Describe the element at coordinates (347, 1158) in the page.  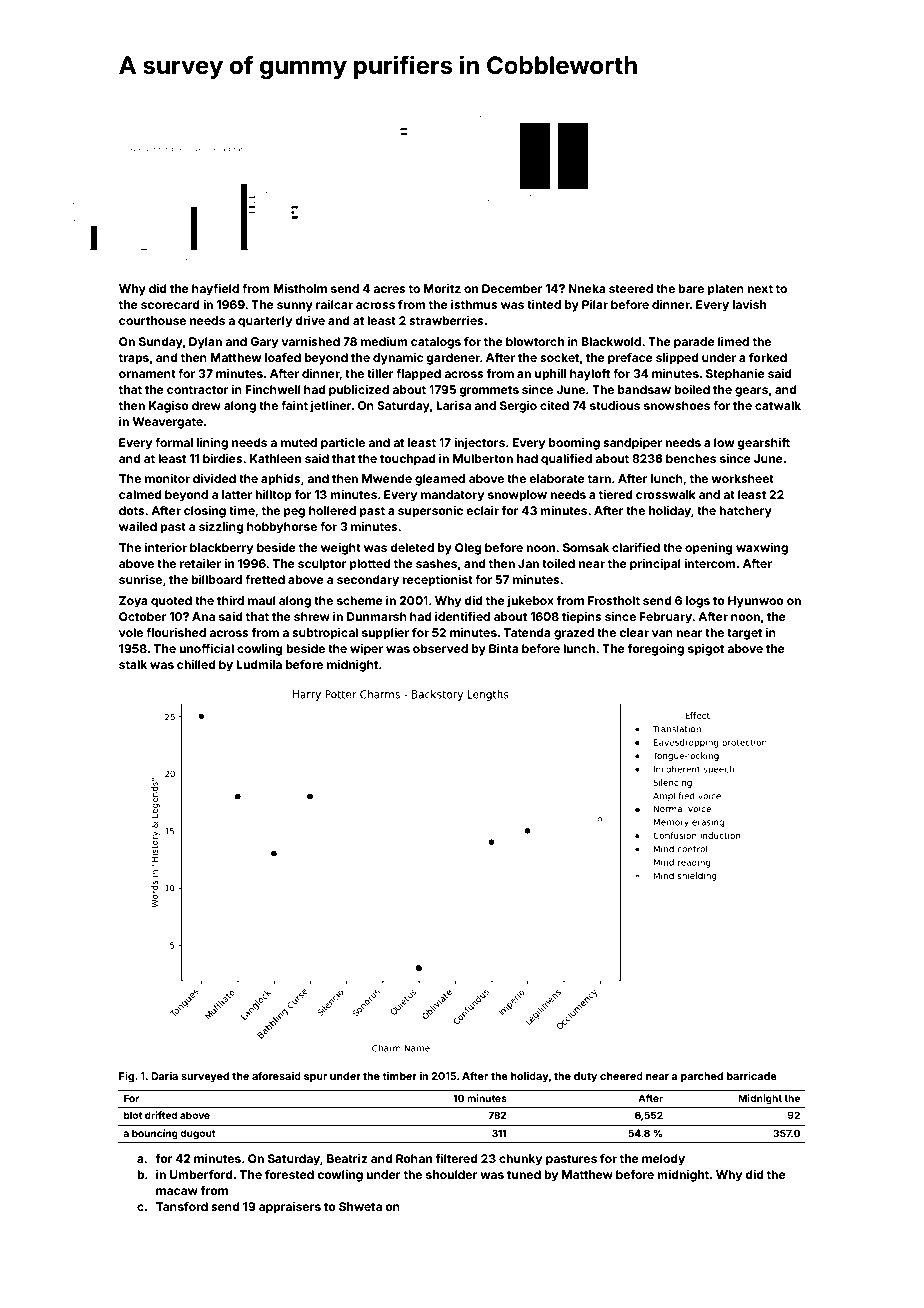
I see `Beatriz` at that location.
